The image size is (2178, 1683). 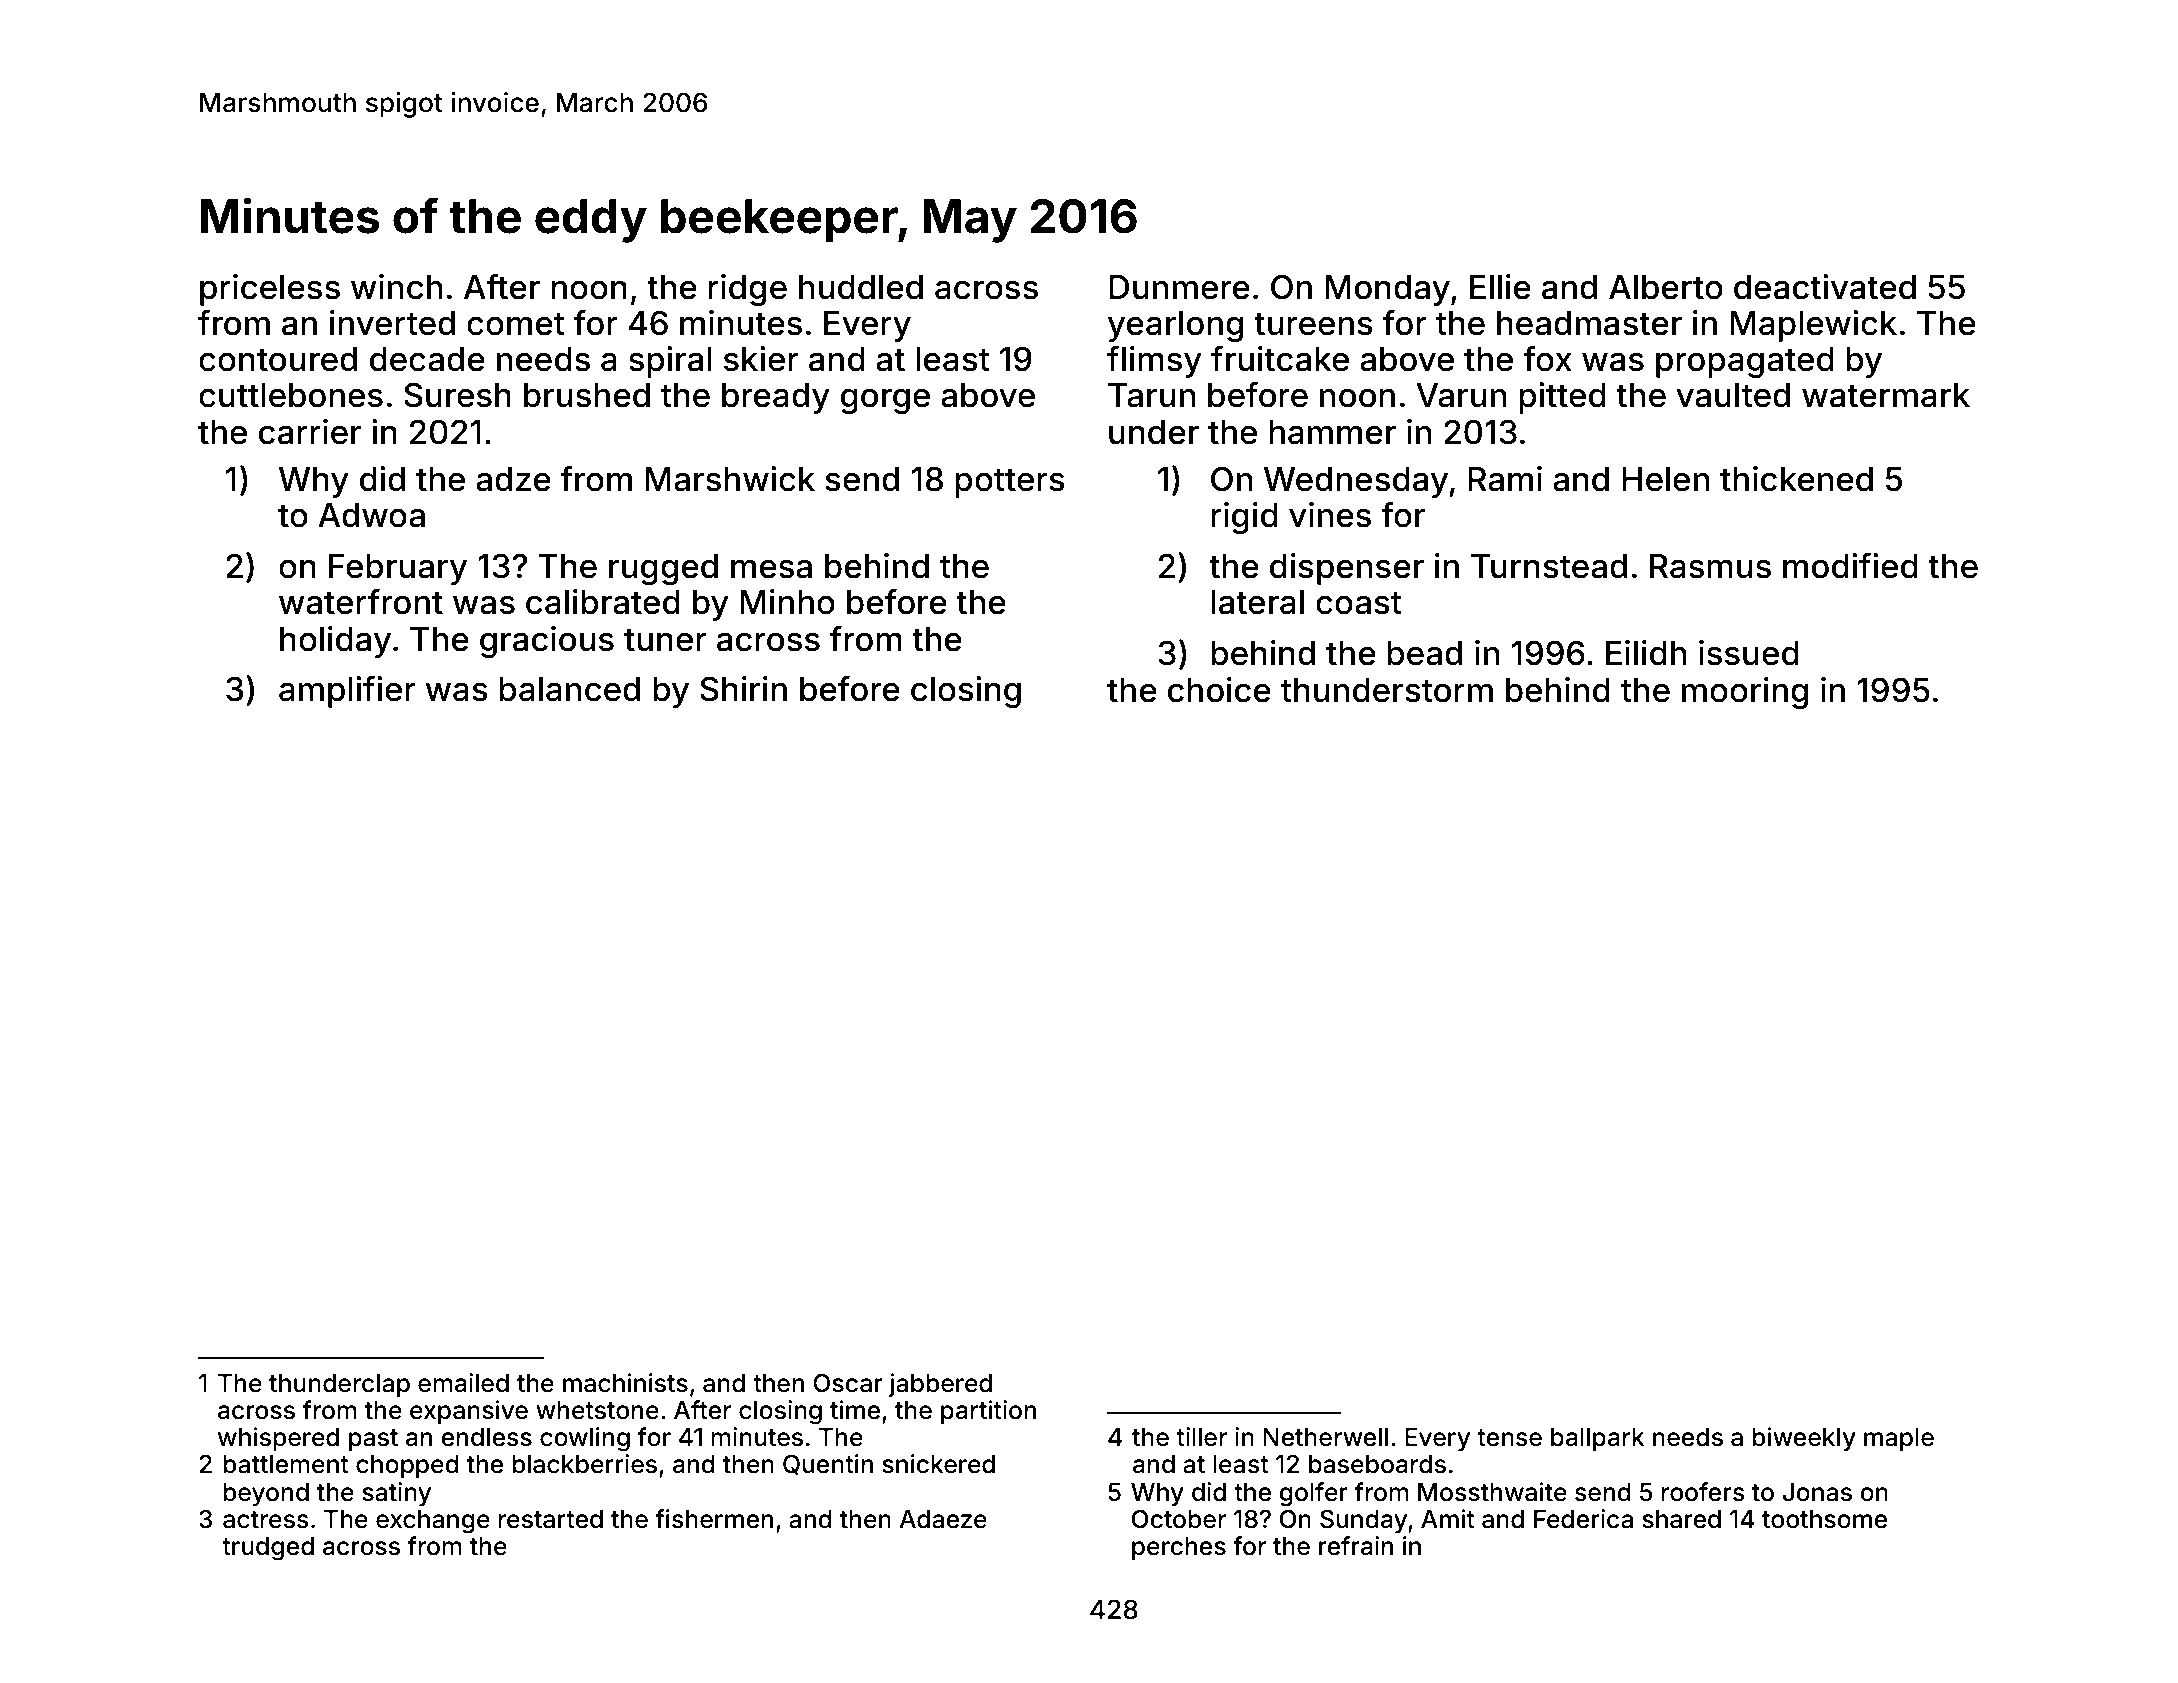 I want to click on Oscar, so click(x=848, y=1383).
